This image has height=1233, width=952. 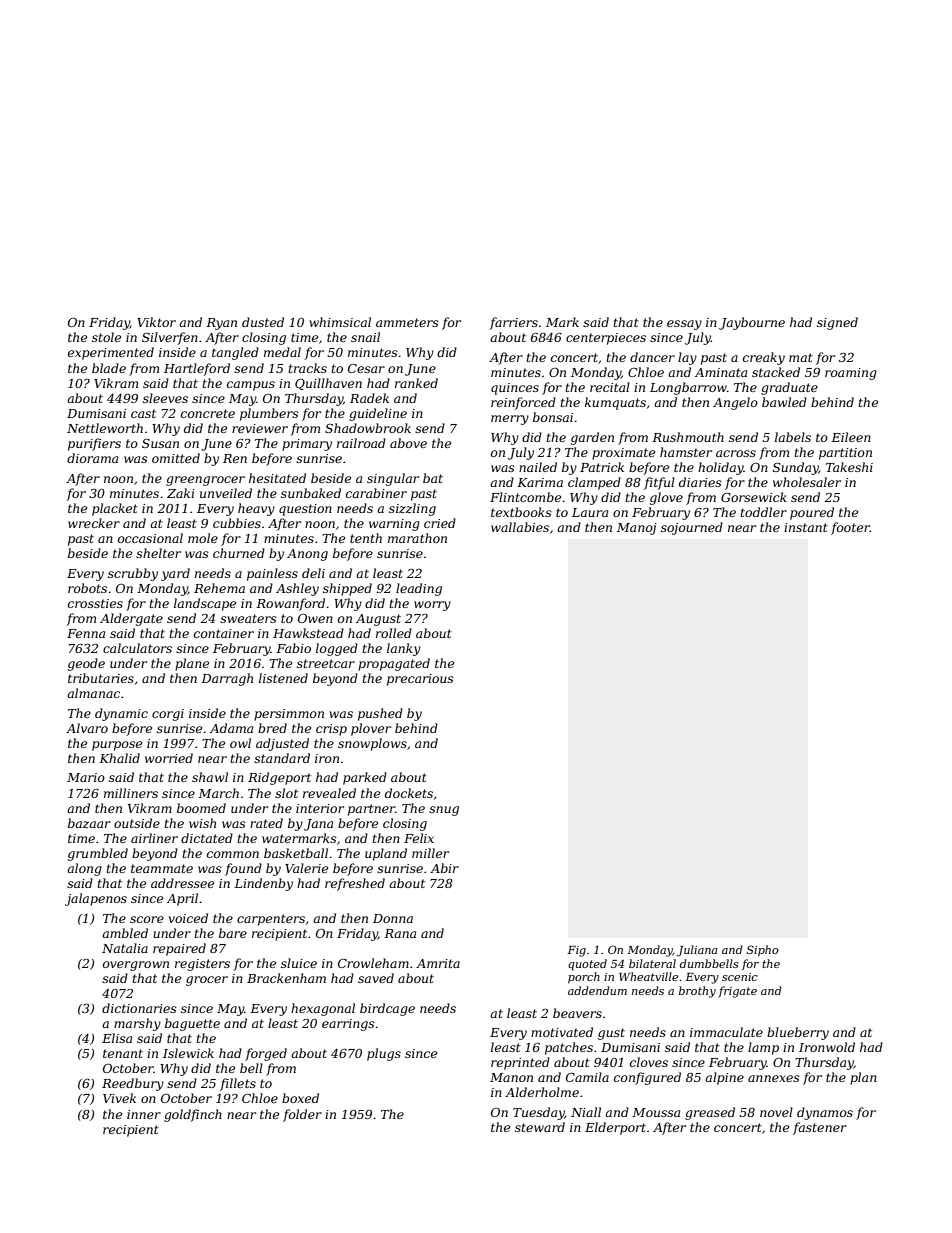 I want to click on overgrown, so click(x=136, y=966).
